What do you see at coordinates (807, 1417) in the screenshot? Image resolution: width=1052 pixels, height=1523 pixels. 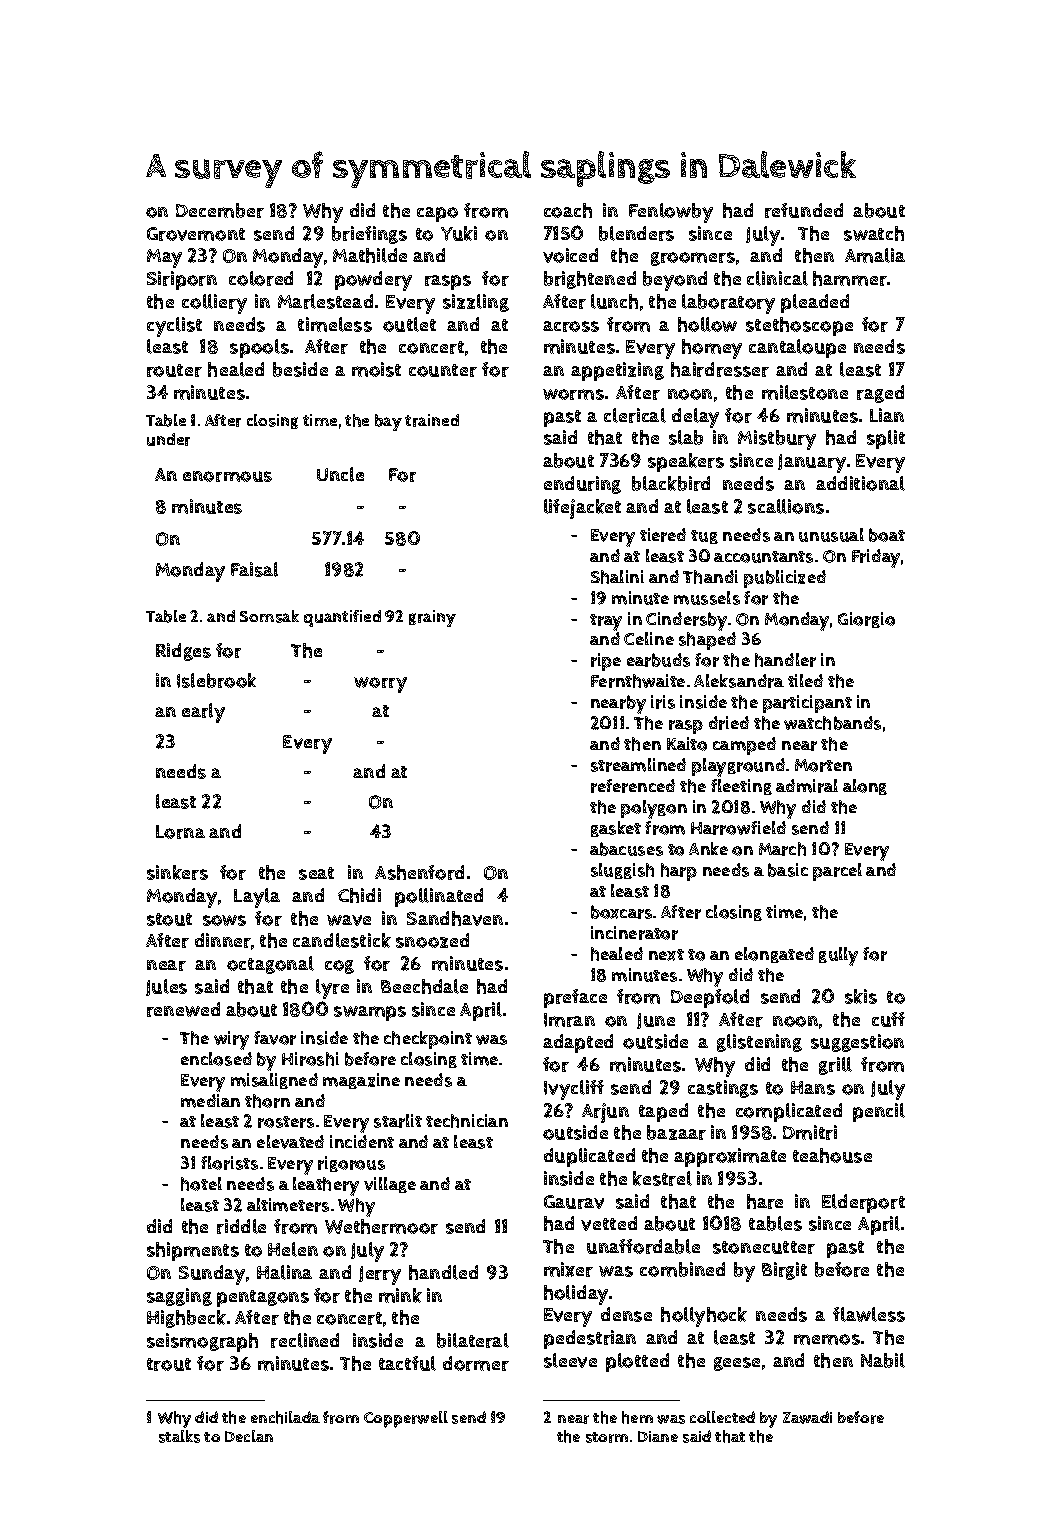 I see `Zawadi` at bounding box center [807, 1417].
